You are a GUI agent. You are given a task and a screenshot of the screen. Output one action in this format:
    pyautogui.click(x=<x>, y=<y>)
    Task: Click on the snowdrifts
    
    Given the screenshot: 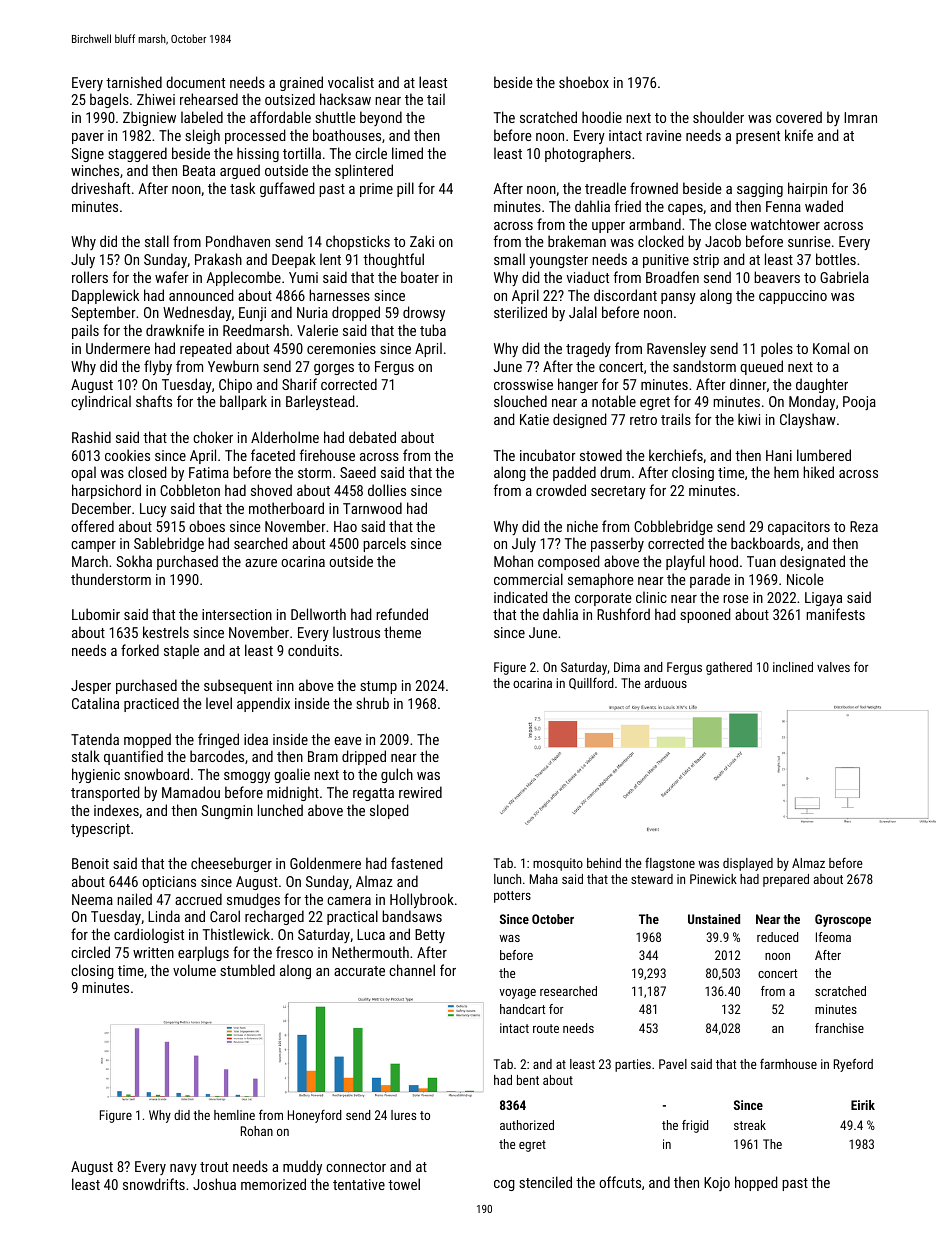 What is the action you would take?
    pyautogui.click(x=154, y=1184)
